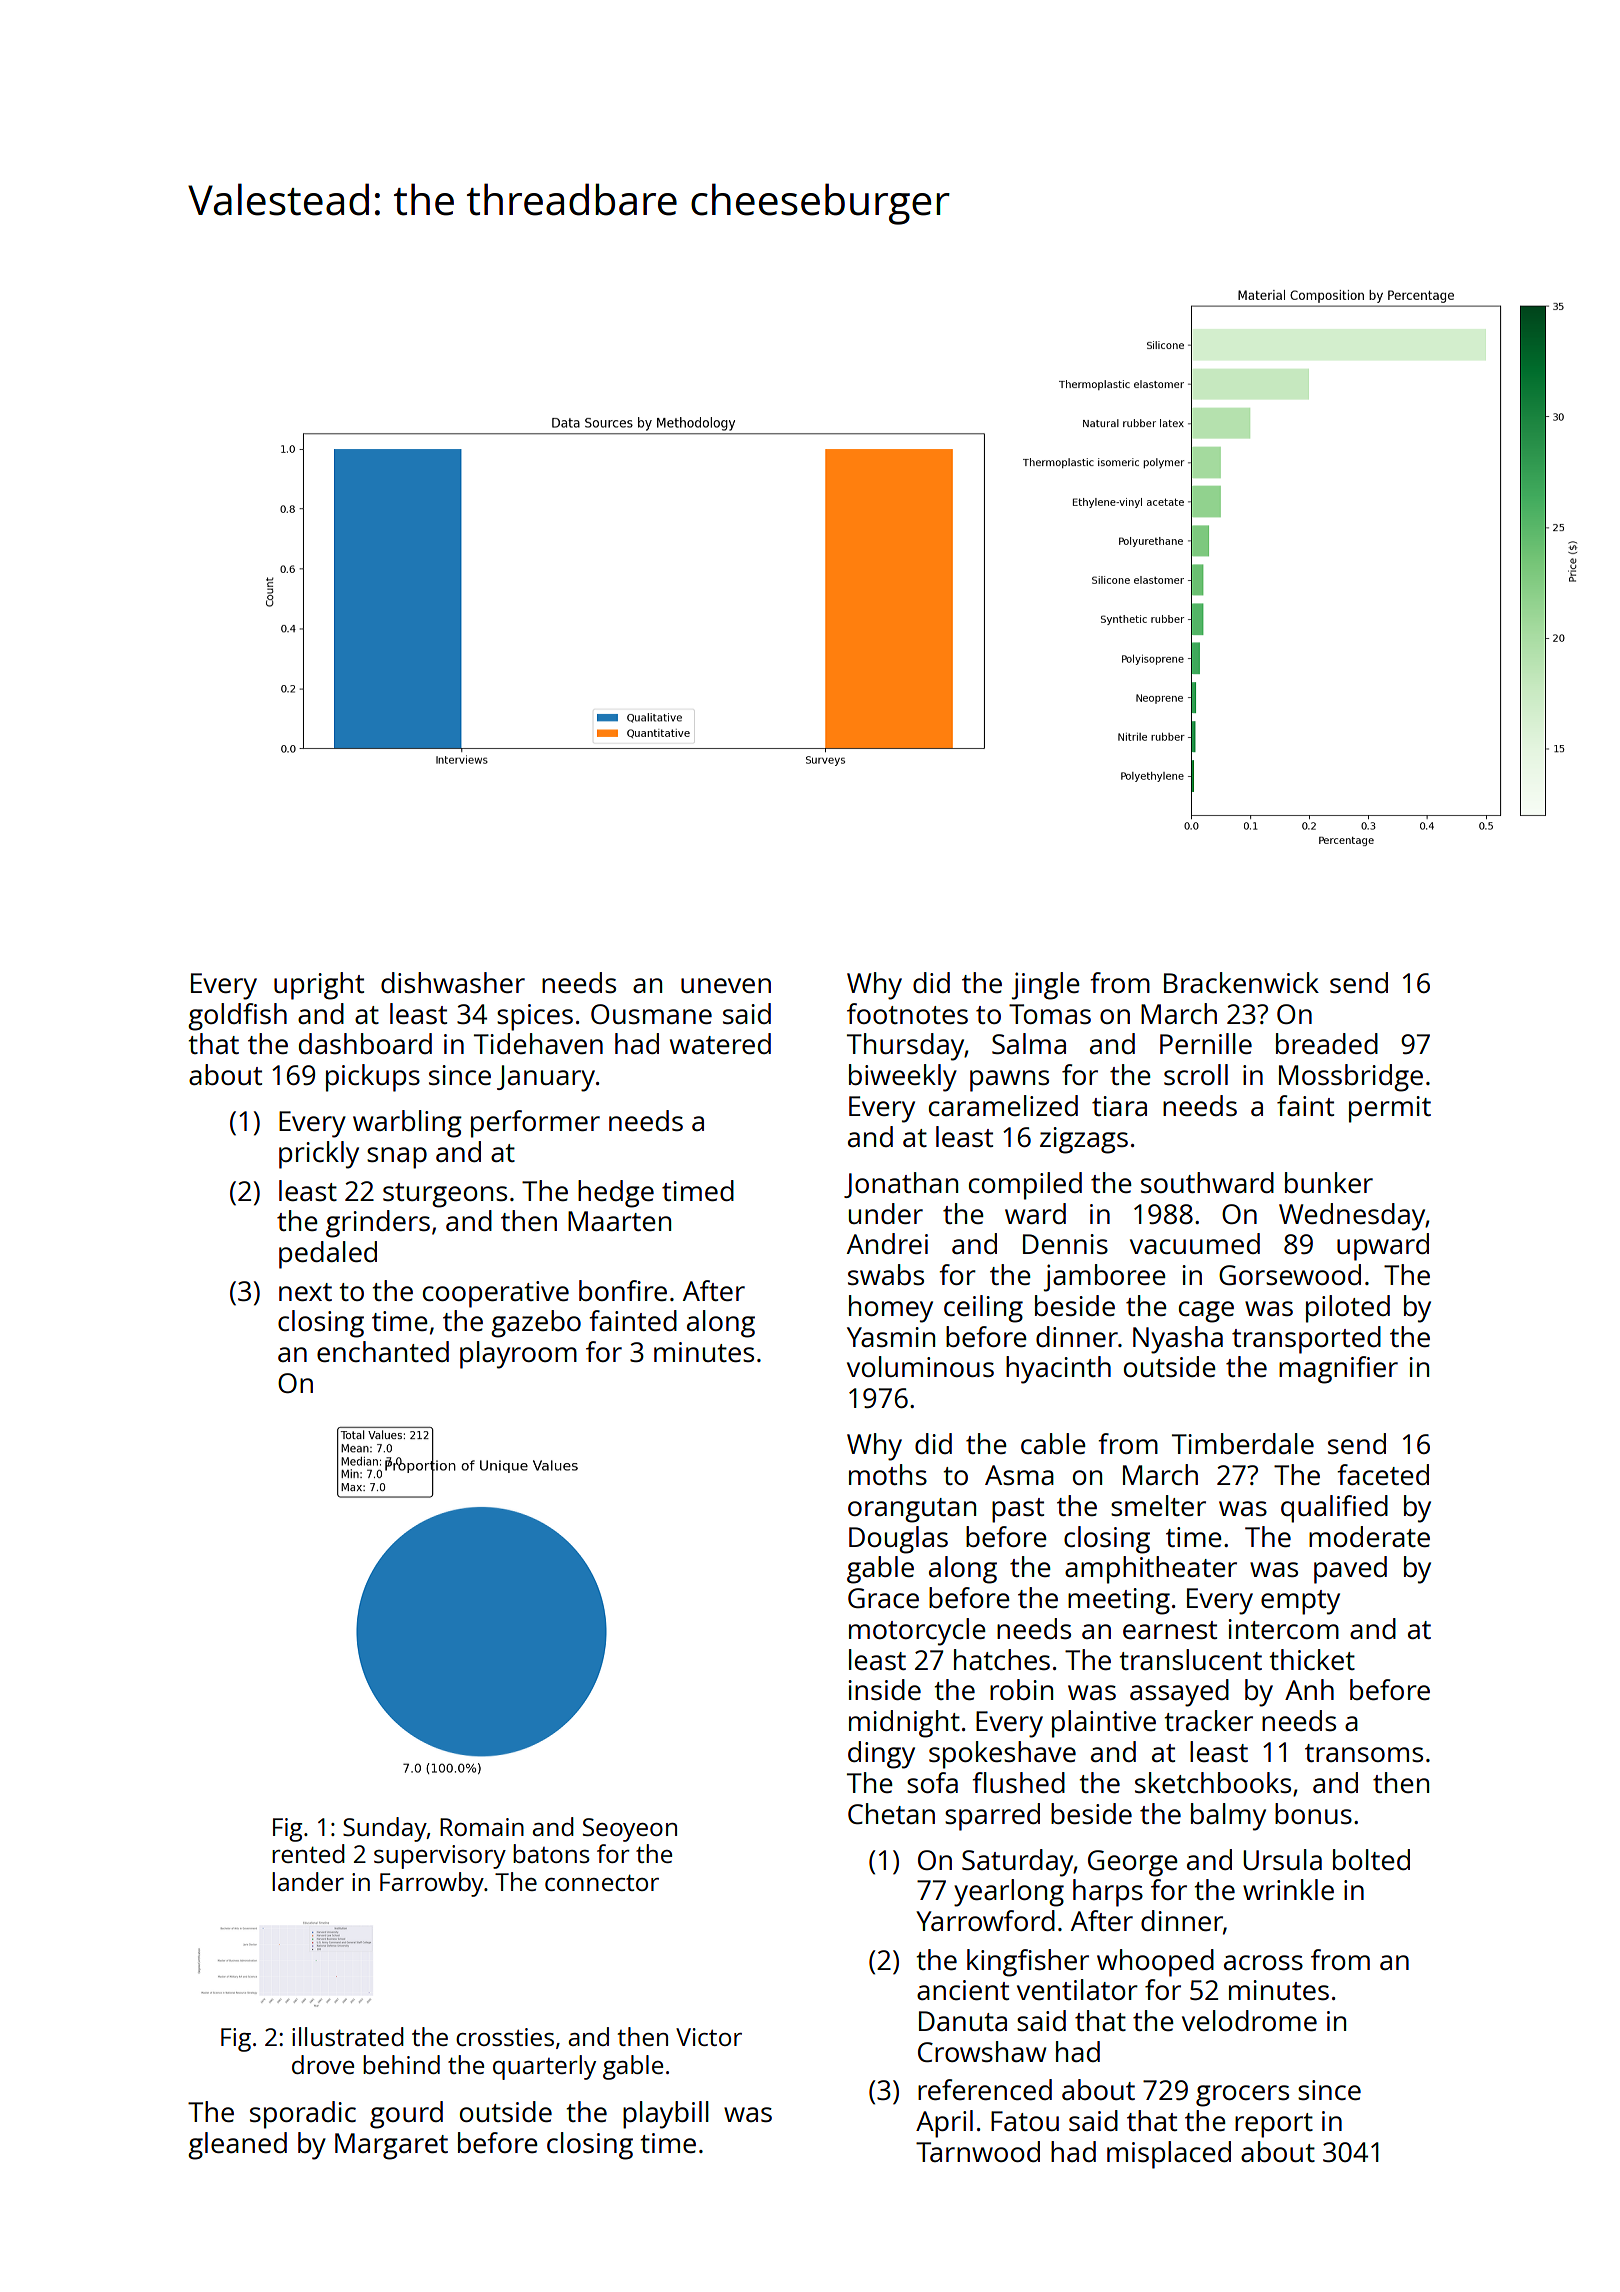 This screenshot has height=2292, width=1620. What do you see at coordinates (445, 1195) in the screenshot?
I see `sturgeons` at bounding box center [445, 1195].
